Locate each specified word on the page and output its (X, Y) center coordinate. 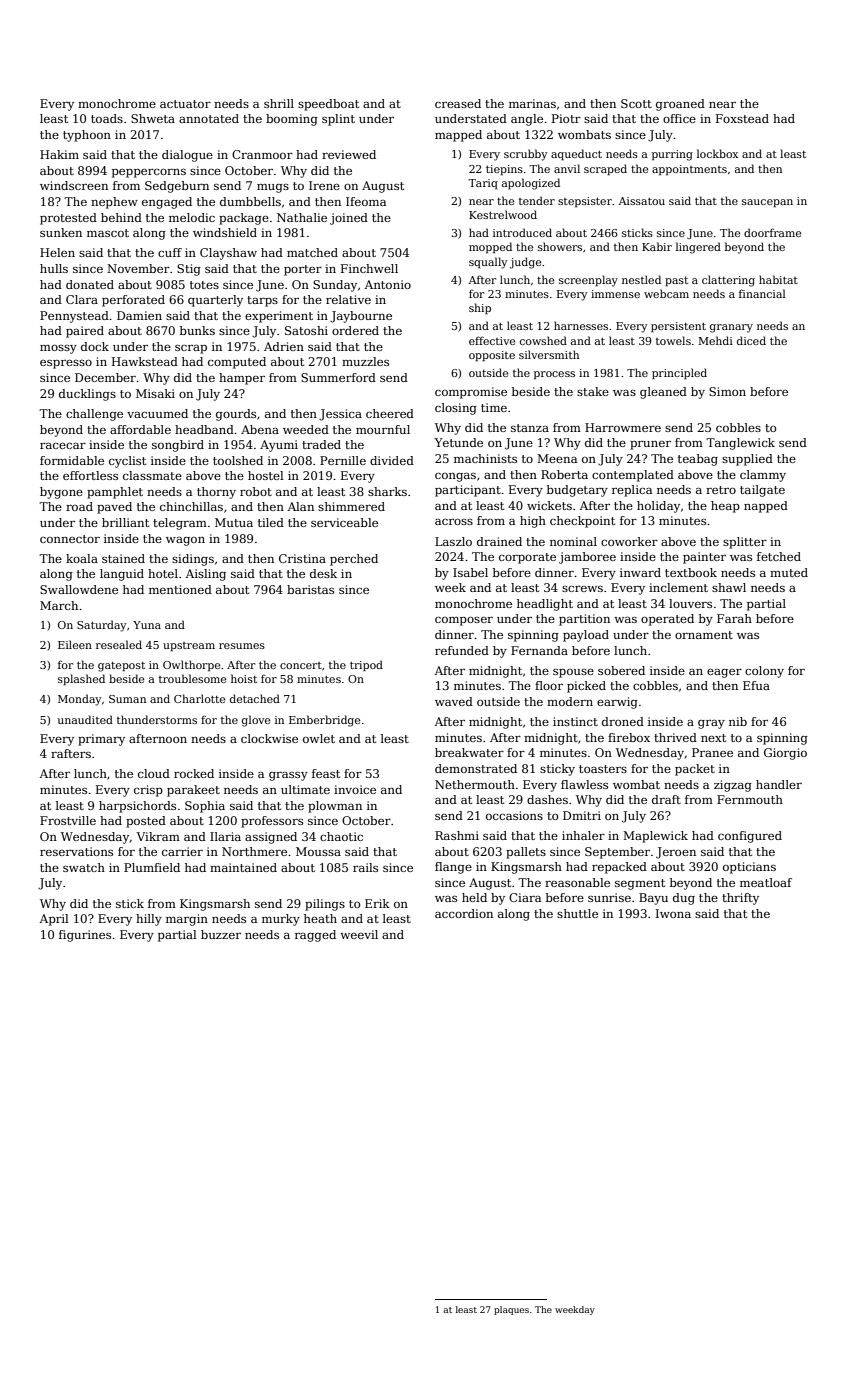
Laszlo (453, 541)
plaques (511, 1310)
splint (338, 120)
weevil (359, 934)
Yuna (147, 625)
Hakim (59, 154)
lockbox (717, 153)
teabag (698, 460)
